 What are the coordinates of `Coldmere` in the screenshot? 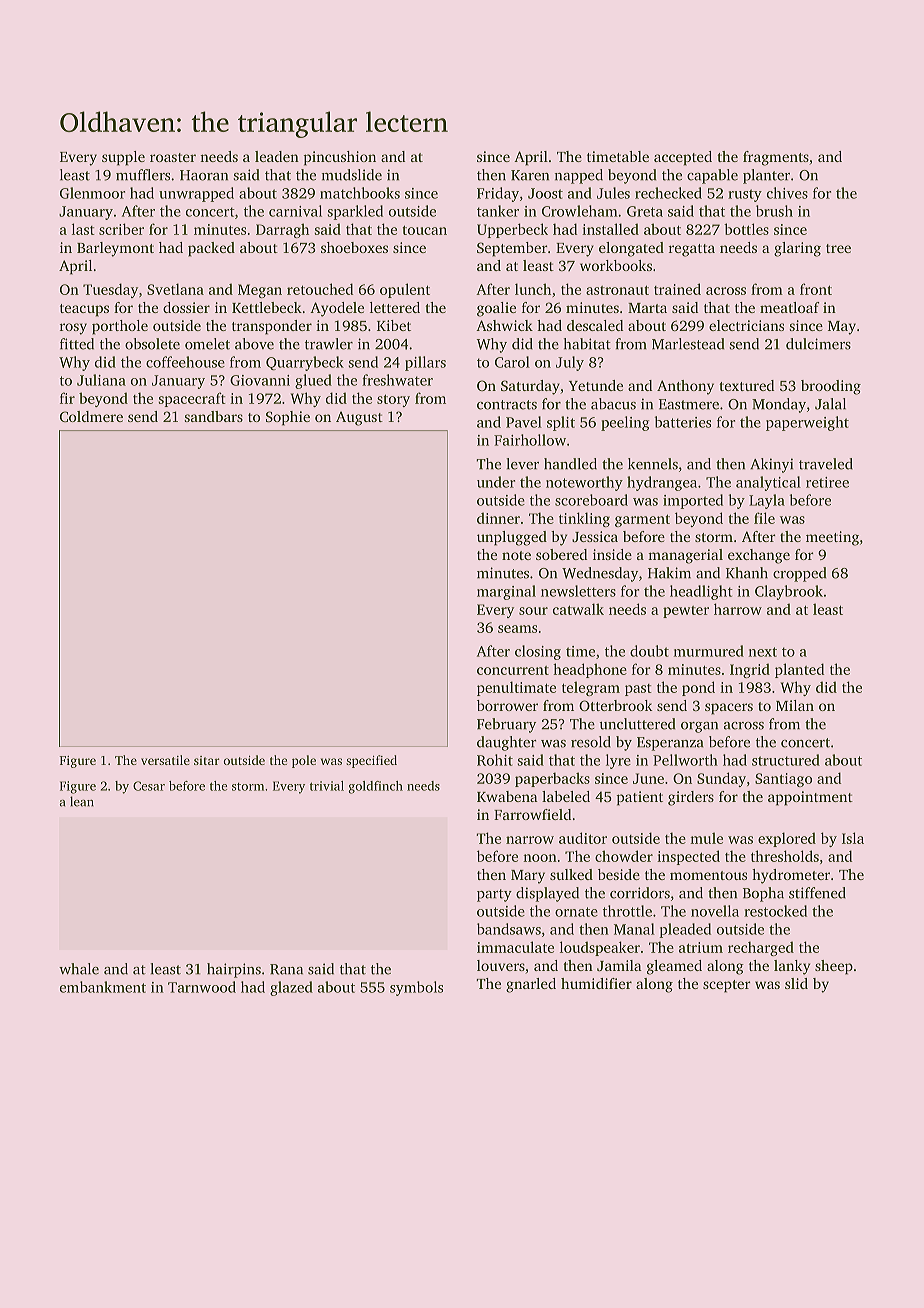 It's located at (91, 416).
